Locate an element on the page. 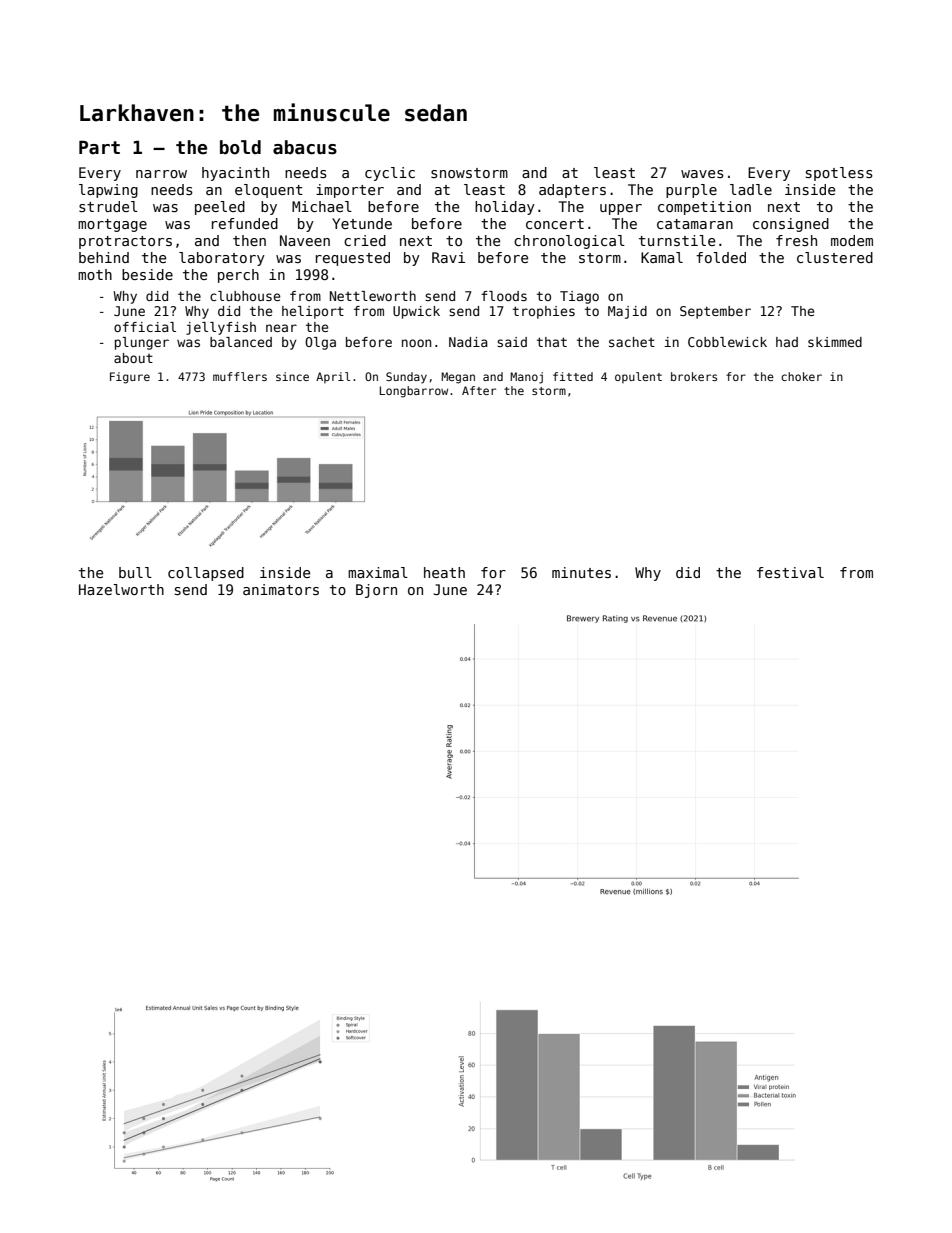 The image size is (952, 1233). bold is located at coordinates (240, 147).
